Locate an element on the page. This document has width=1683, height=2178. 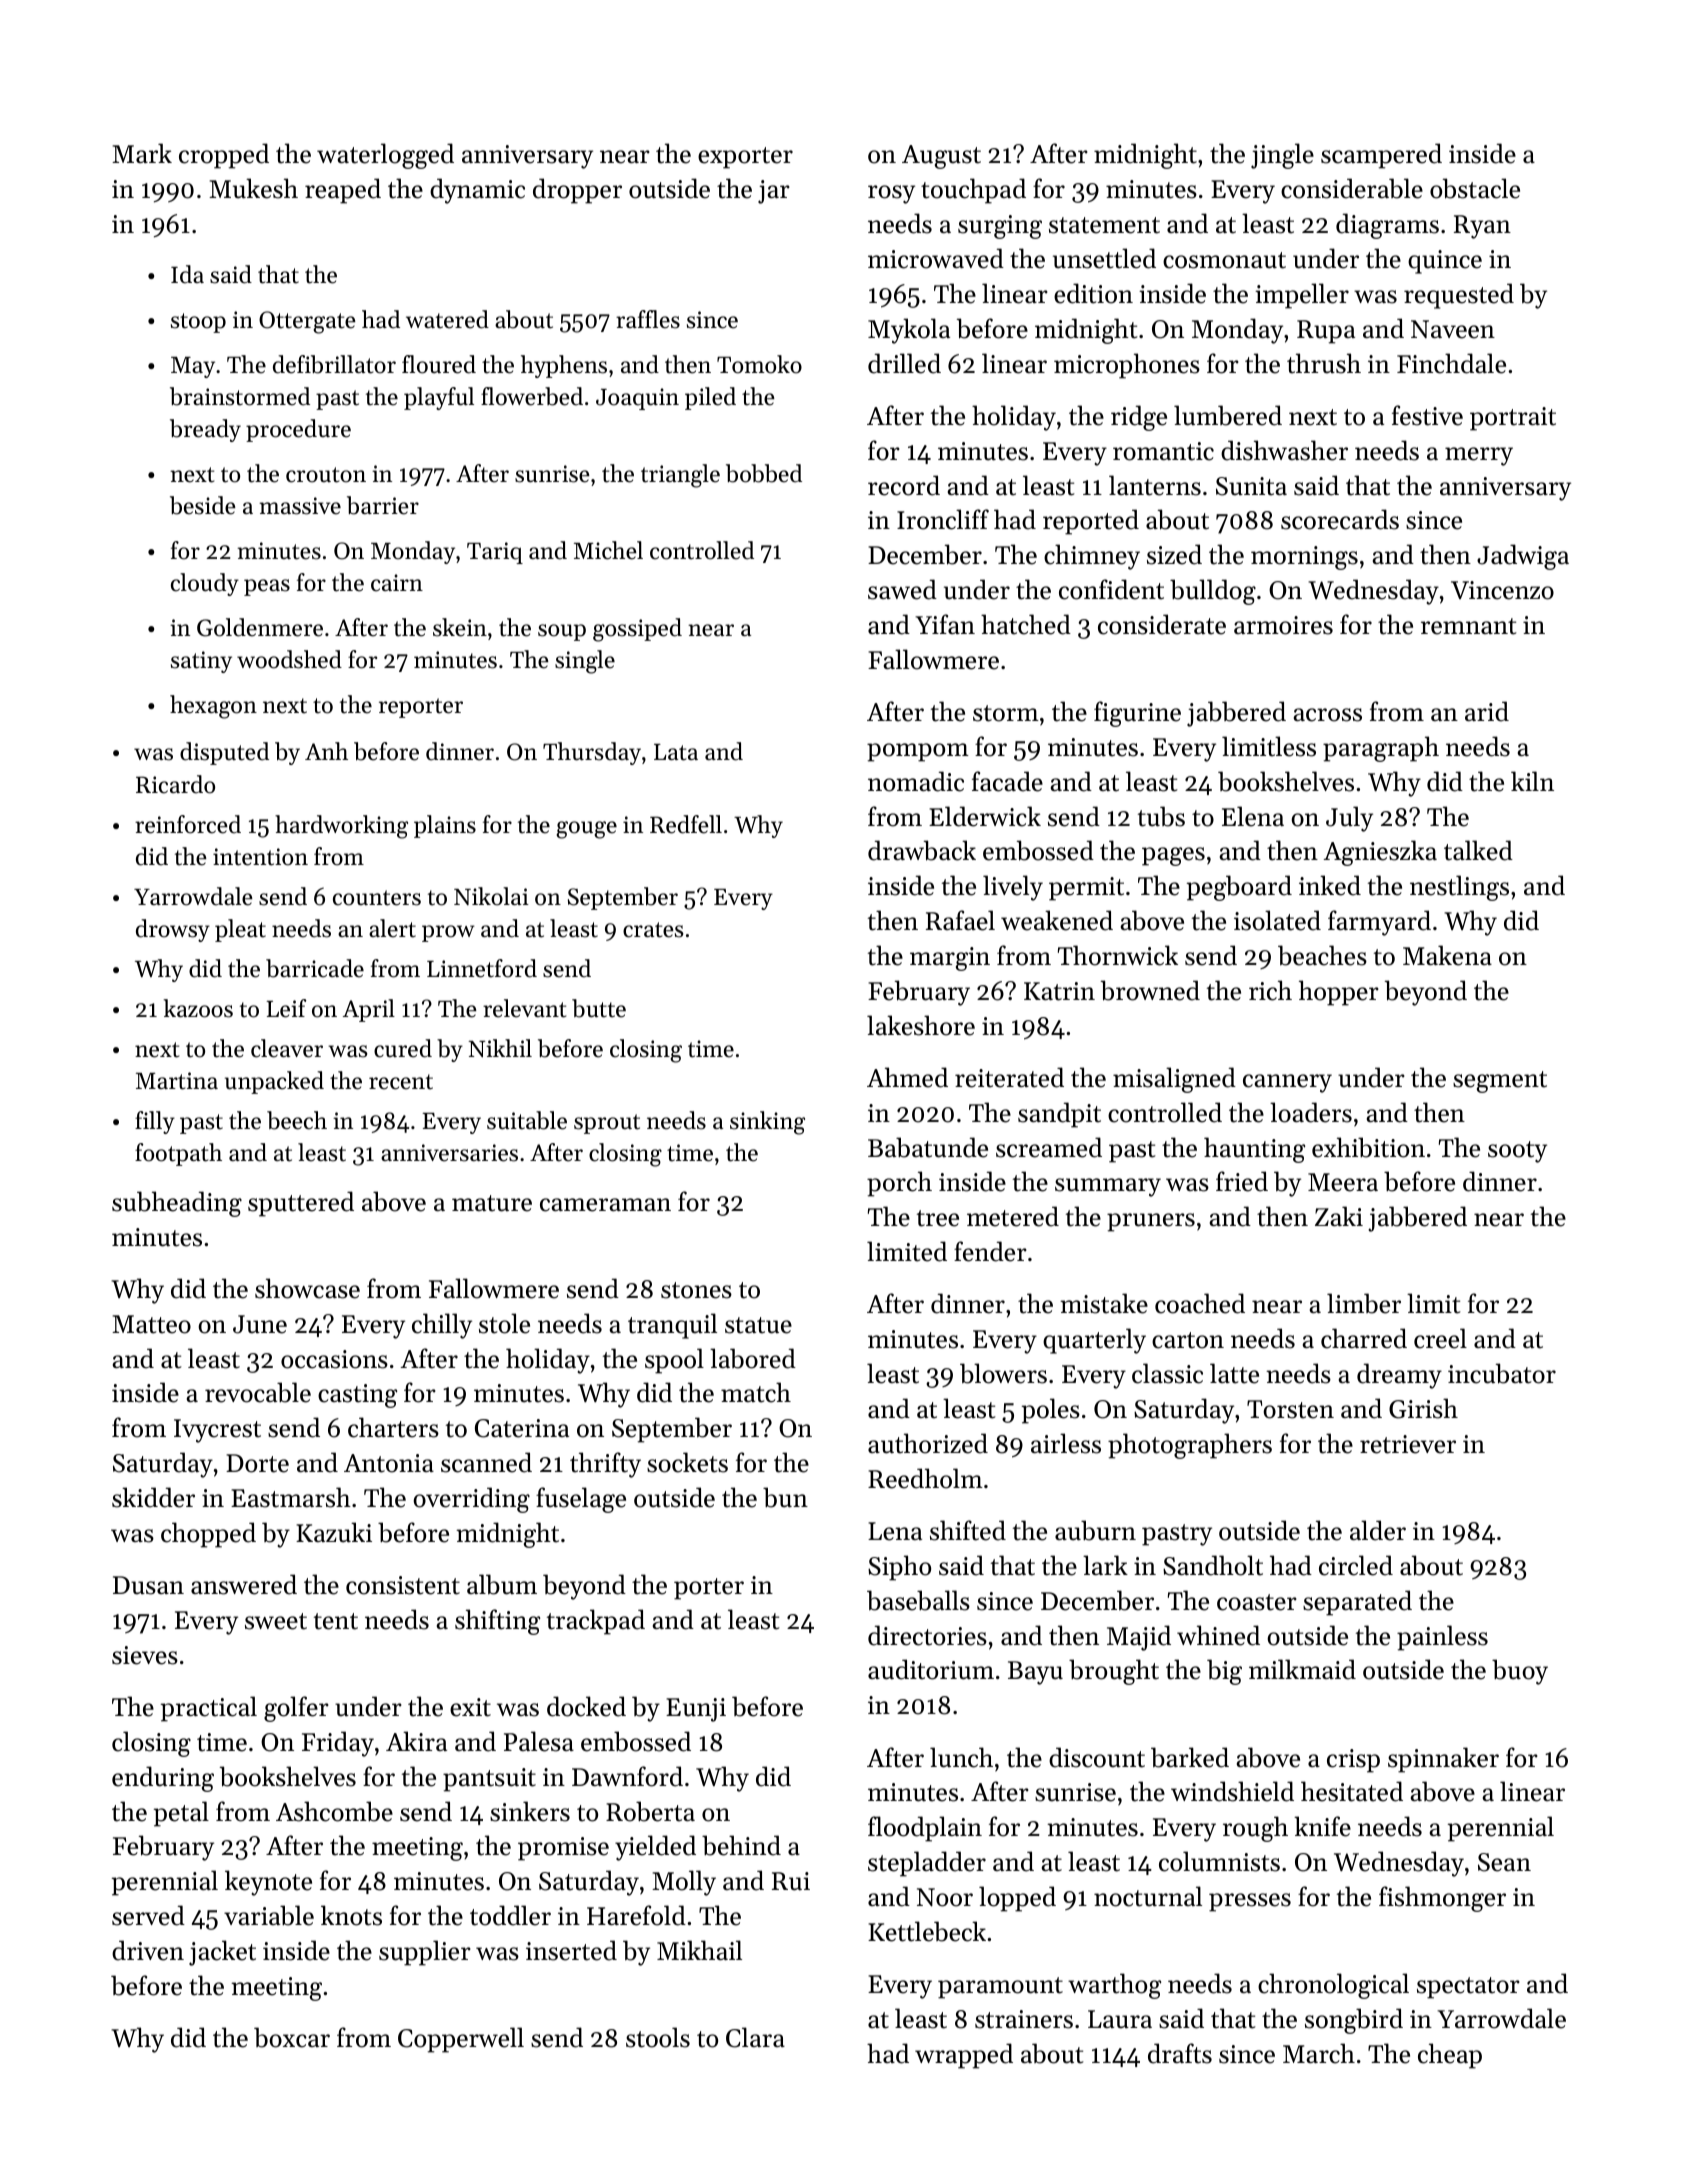
hatched is located at coordinates (1026, 624).
